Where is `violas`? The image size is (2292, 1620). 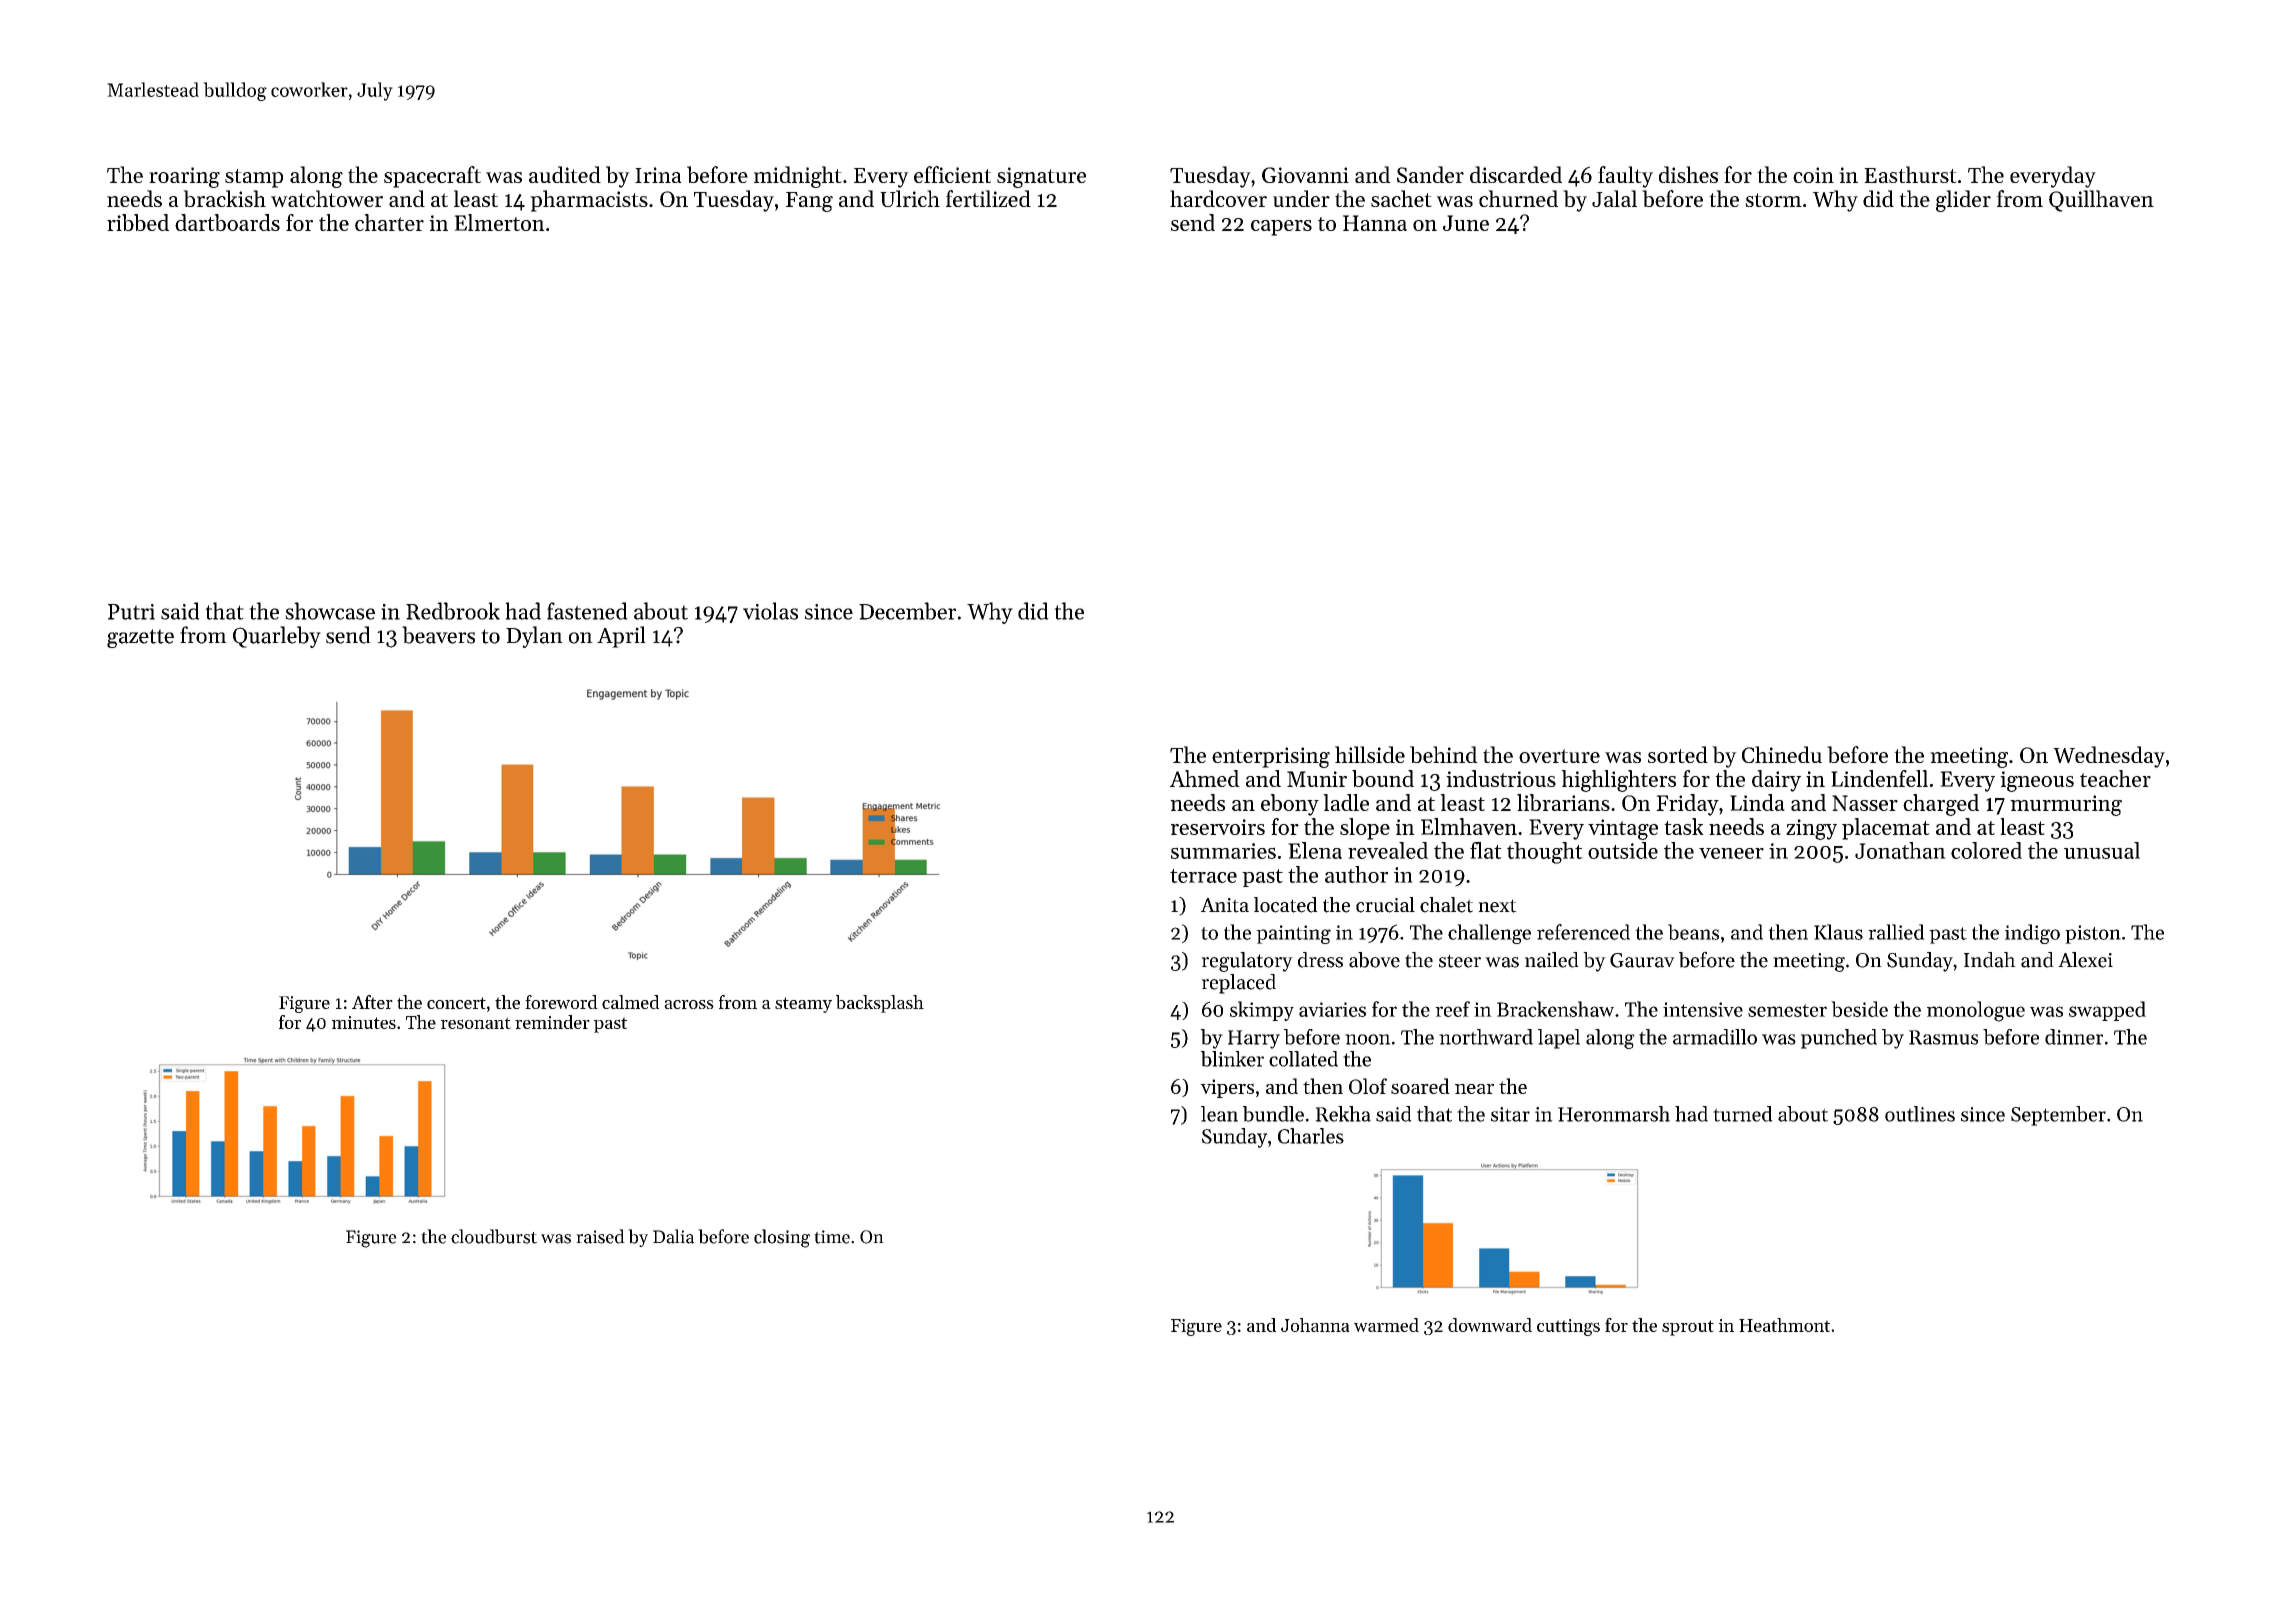 violas is located at coordinates (770, 611).
